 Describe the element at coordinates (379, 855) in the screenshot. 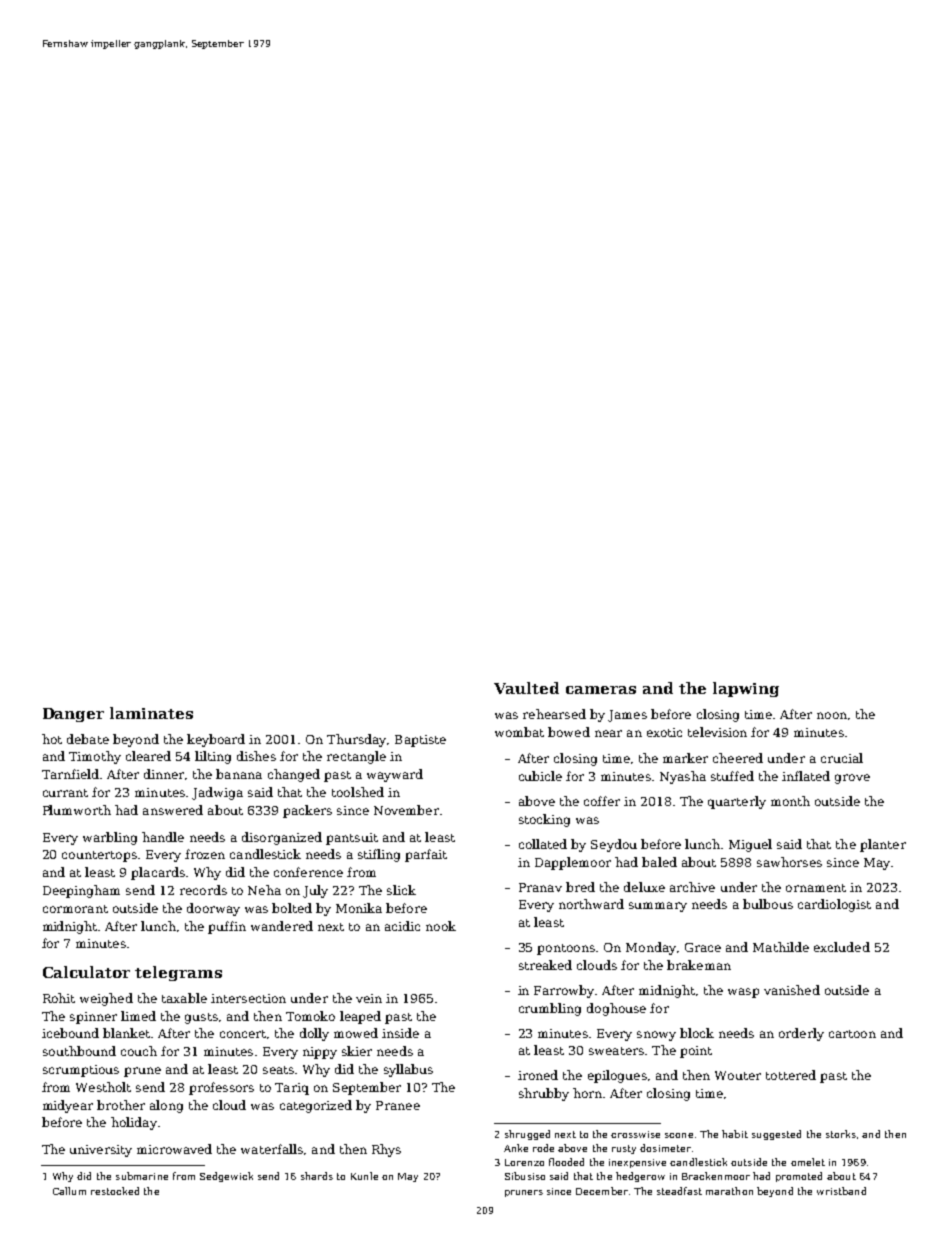

I see `stifling` at that location.
